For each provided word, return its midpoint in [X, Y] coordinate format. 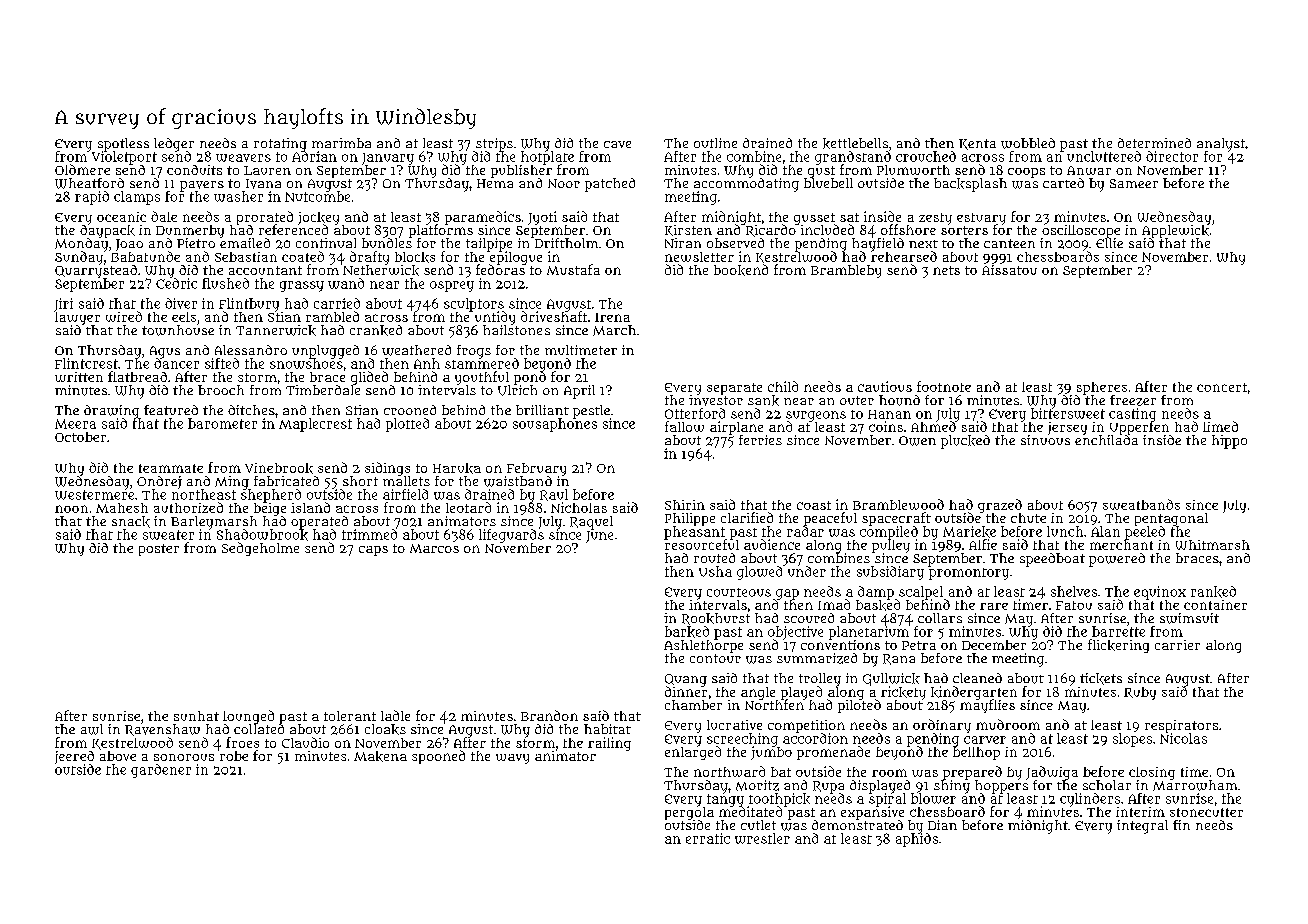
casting [1132, 415]
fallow [684, 426]
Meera [75, 424]
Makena [380, 756]
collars [940, 618]
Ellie [1109, 243]
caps [373, 551]
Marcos [434, 548]
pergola [689, 813]
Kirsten [688, 230]
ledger [174, 144]
